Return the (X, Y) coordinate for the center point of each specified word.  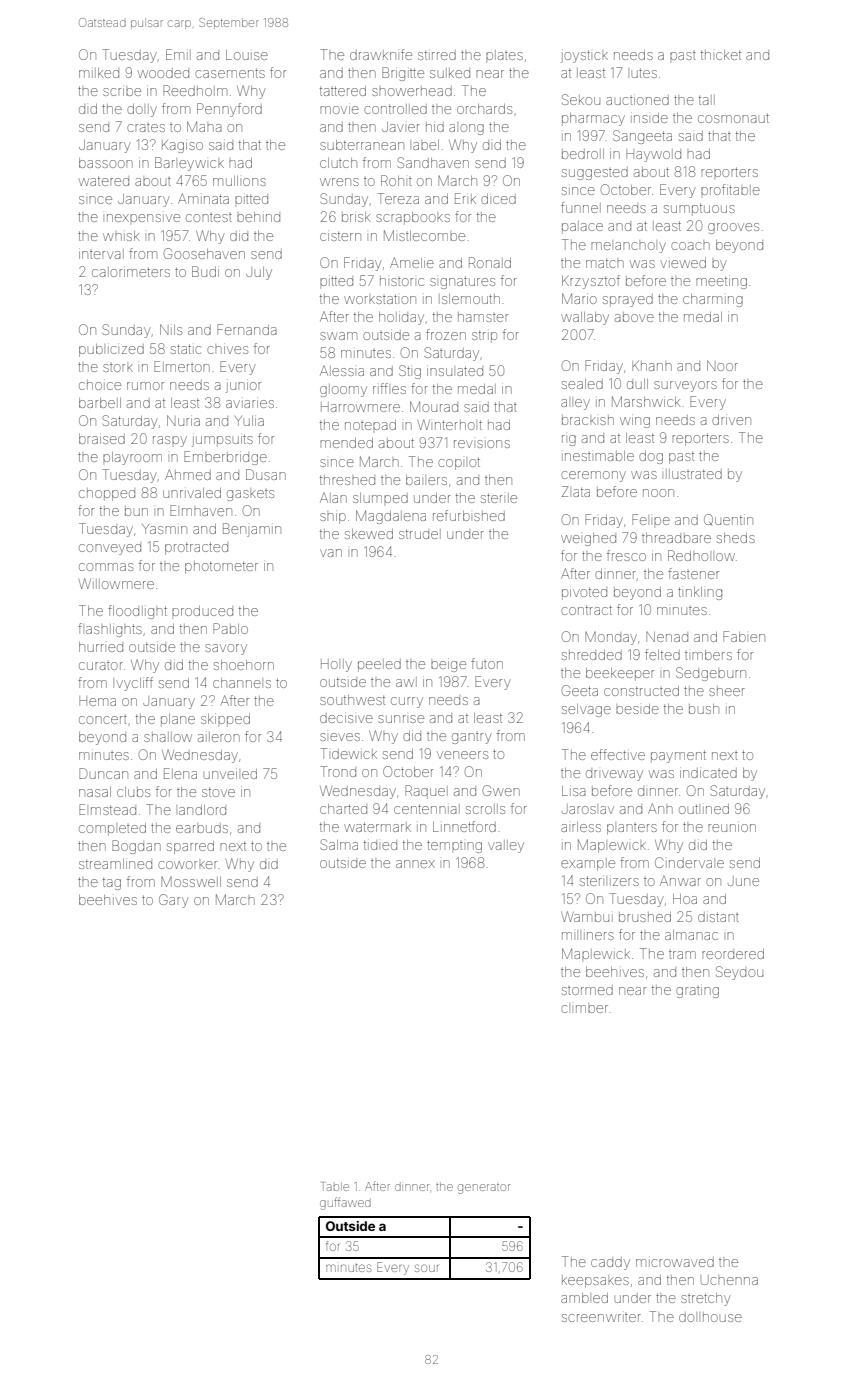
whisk (121, 236)
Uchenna (729, 1280)
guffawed (345, 1203)
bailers (426, 480)
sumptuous (699, 210)
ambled (584, 1298)
